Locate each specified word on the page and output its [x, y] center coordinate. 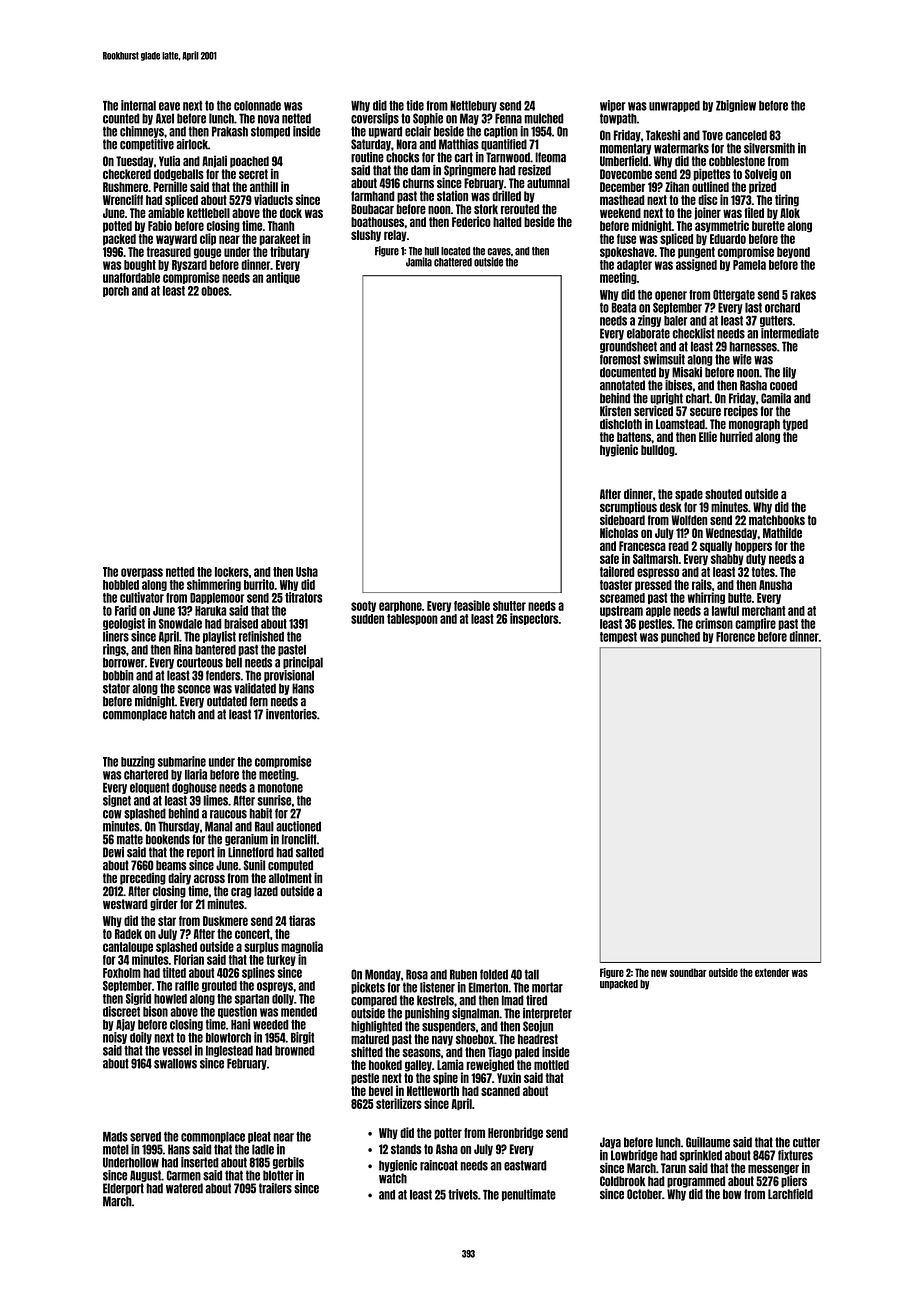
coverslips [375, 119]
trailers [275, 1188]
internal [138, 105]
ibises [679, 385]
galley [418, 1066]
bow [732, 1194]
